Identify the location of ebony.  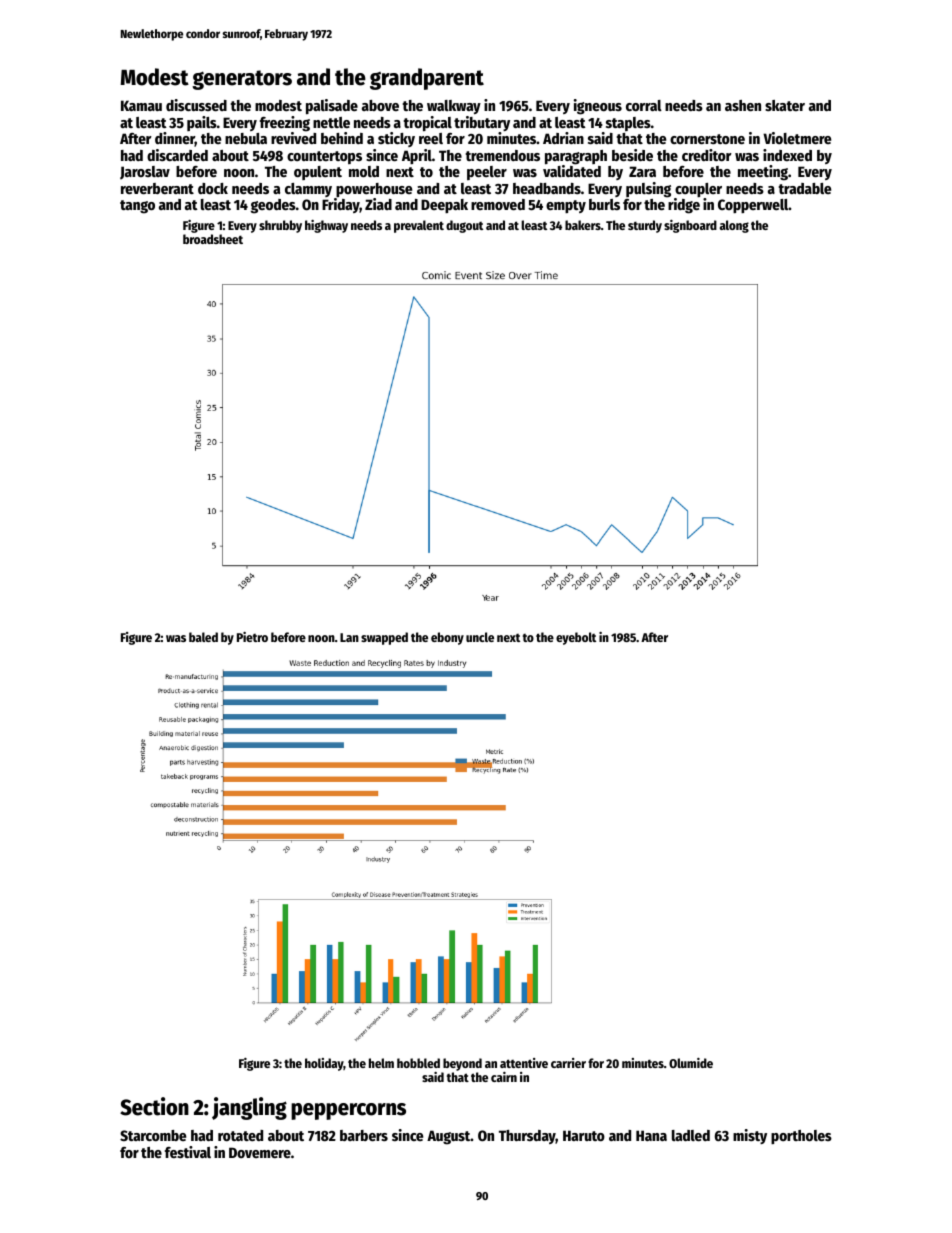
(447, 638).
